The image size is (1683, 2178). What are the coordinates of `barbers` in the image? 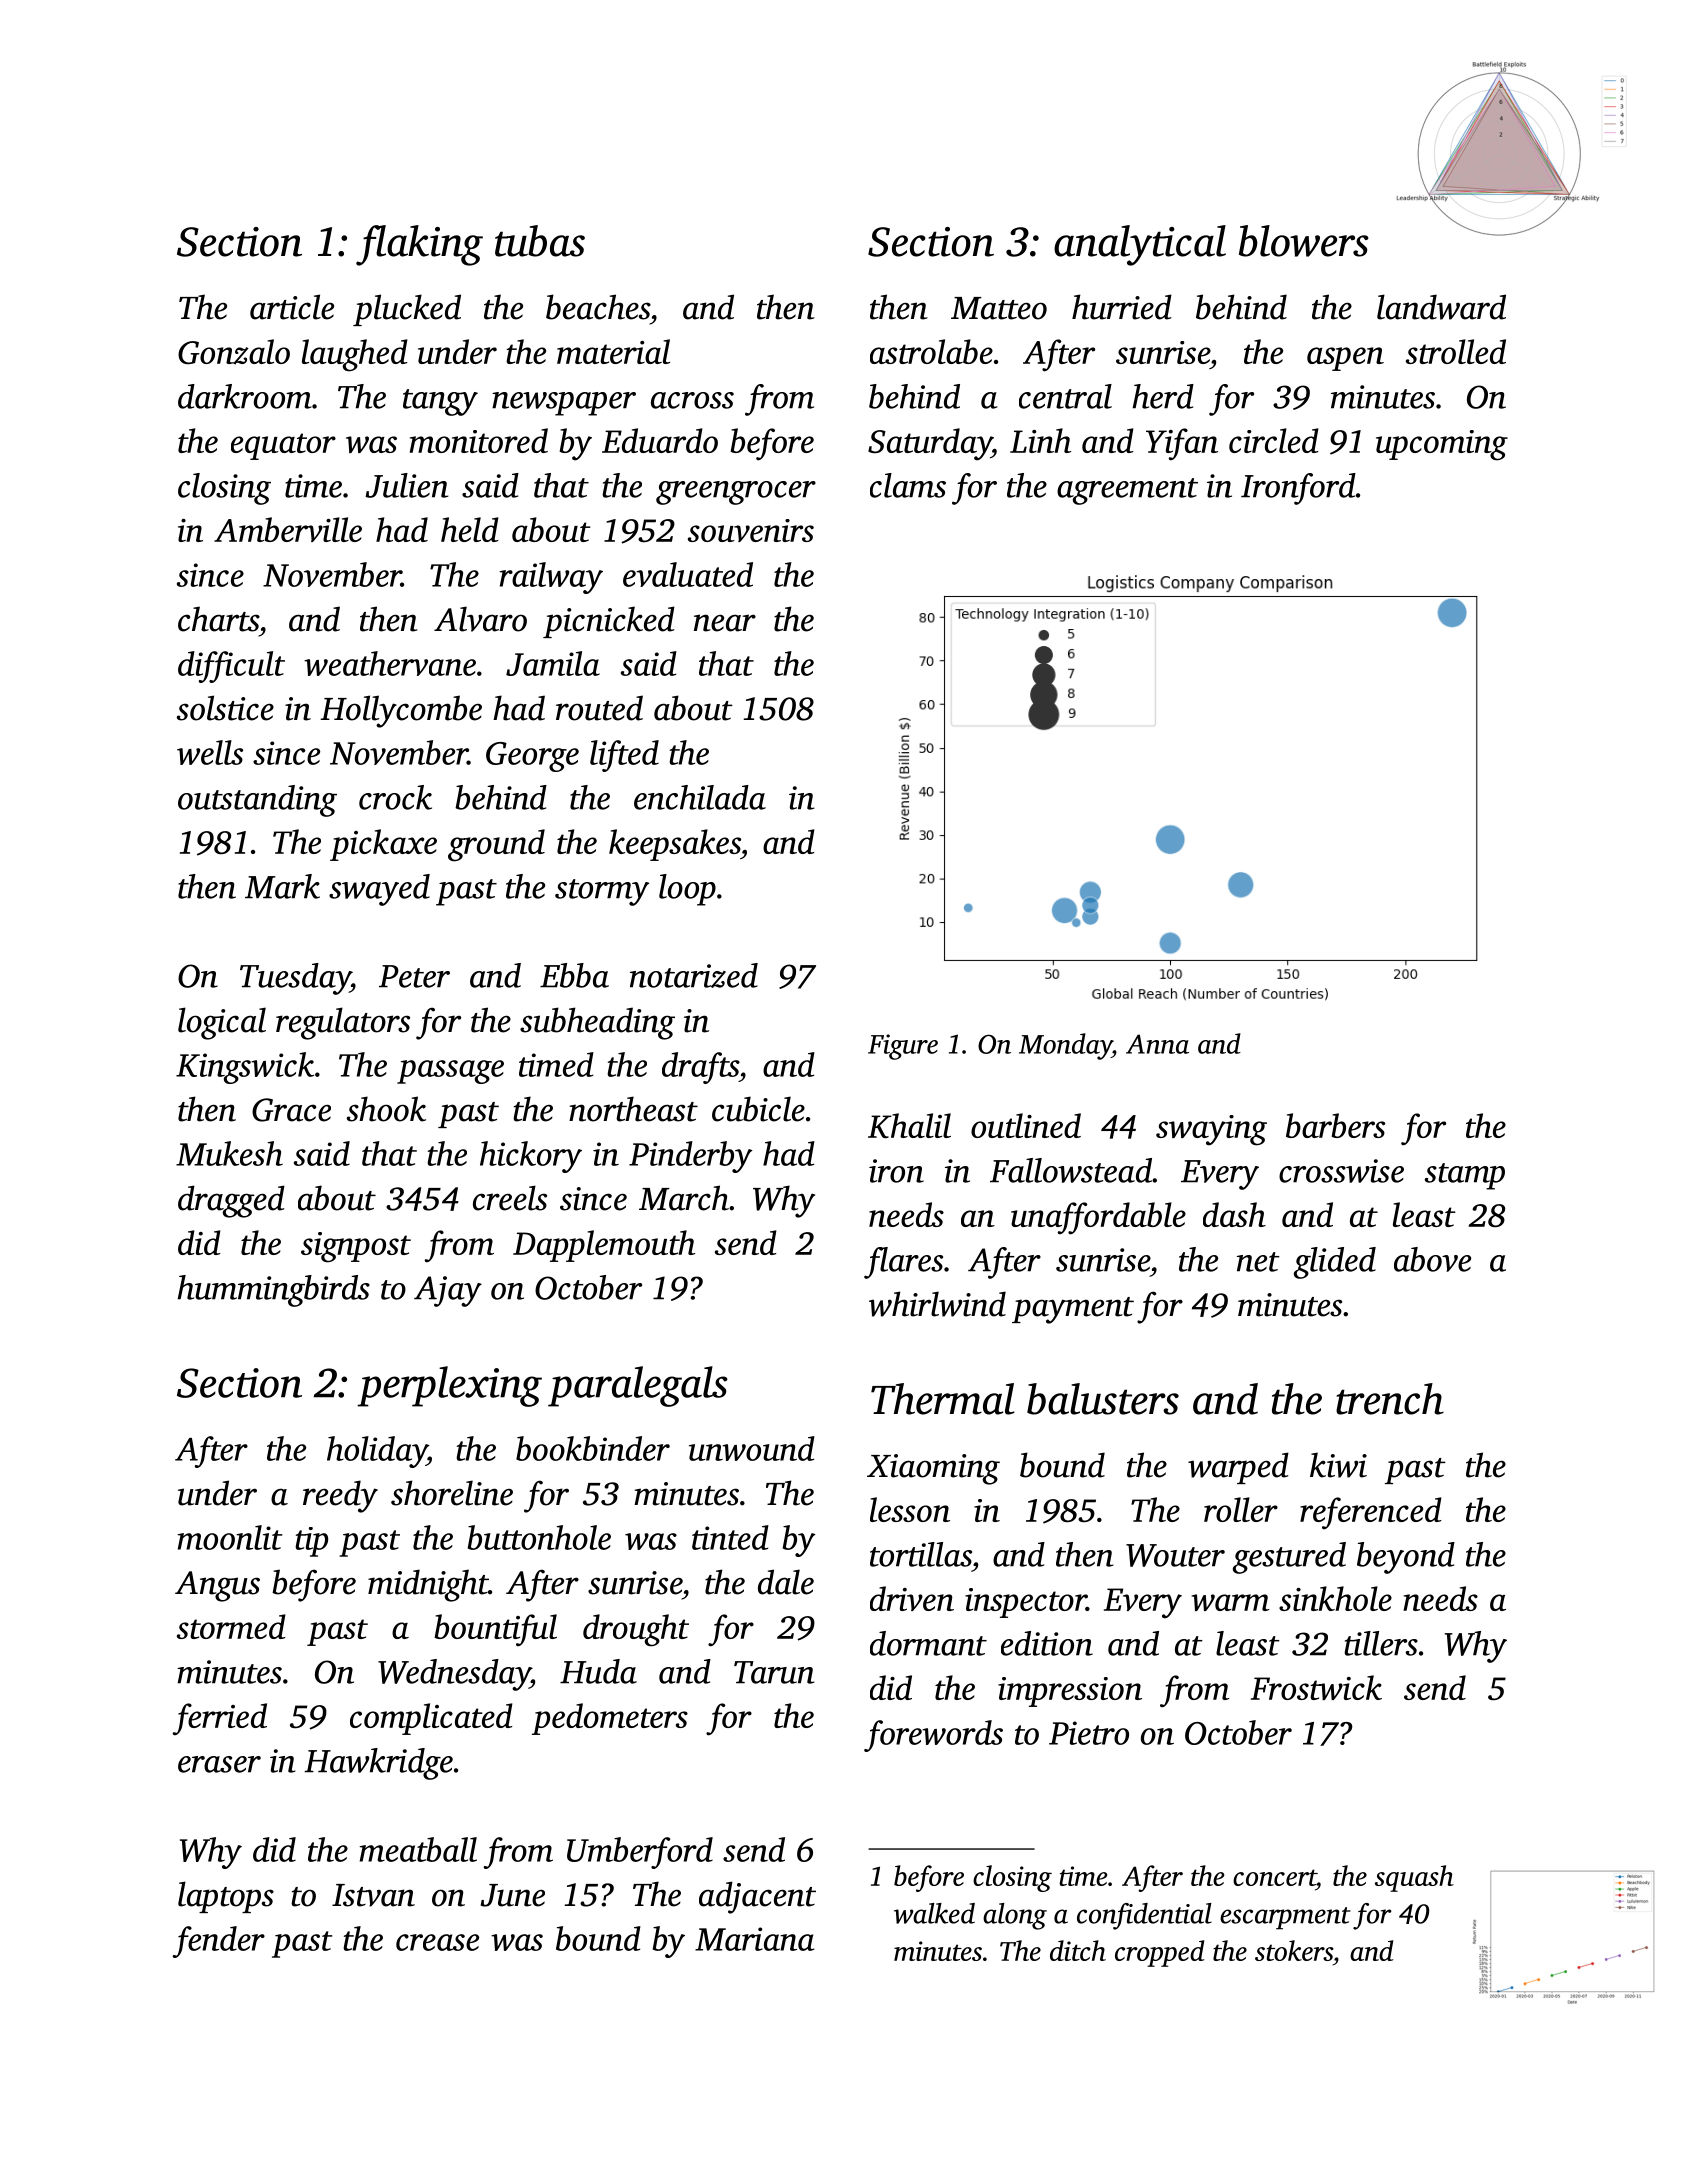 It's located at (1335, 1125).
